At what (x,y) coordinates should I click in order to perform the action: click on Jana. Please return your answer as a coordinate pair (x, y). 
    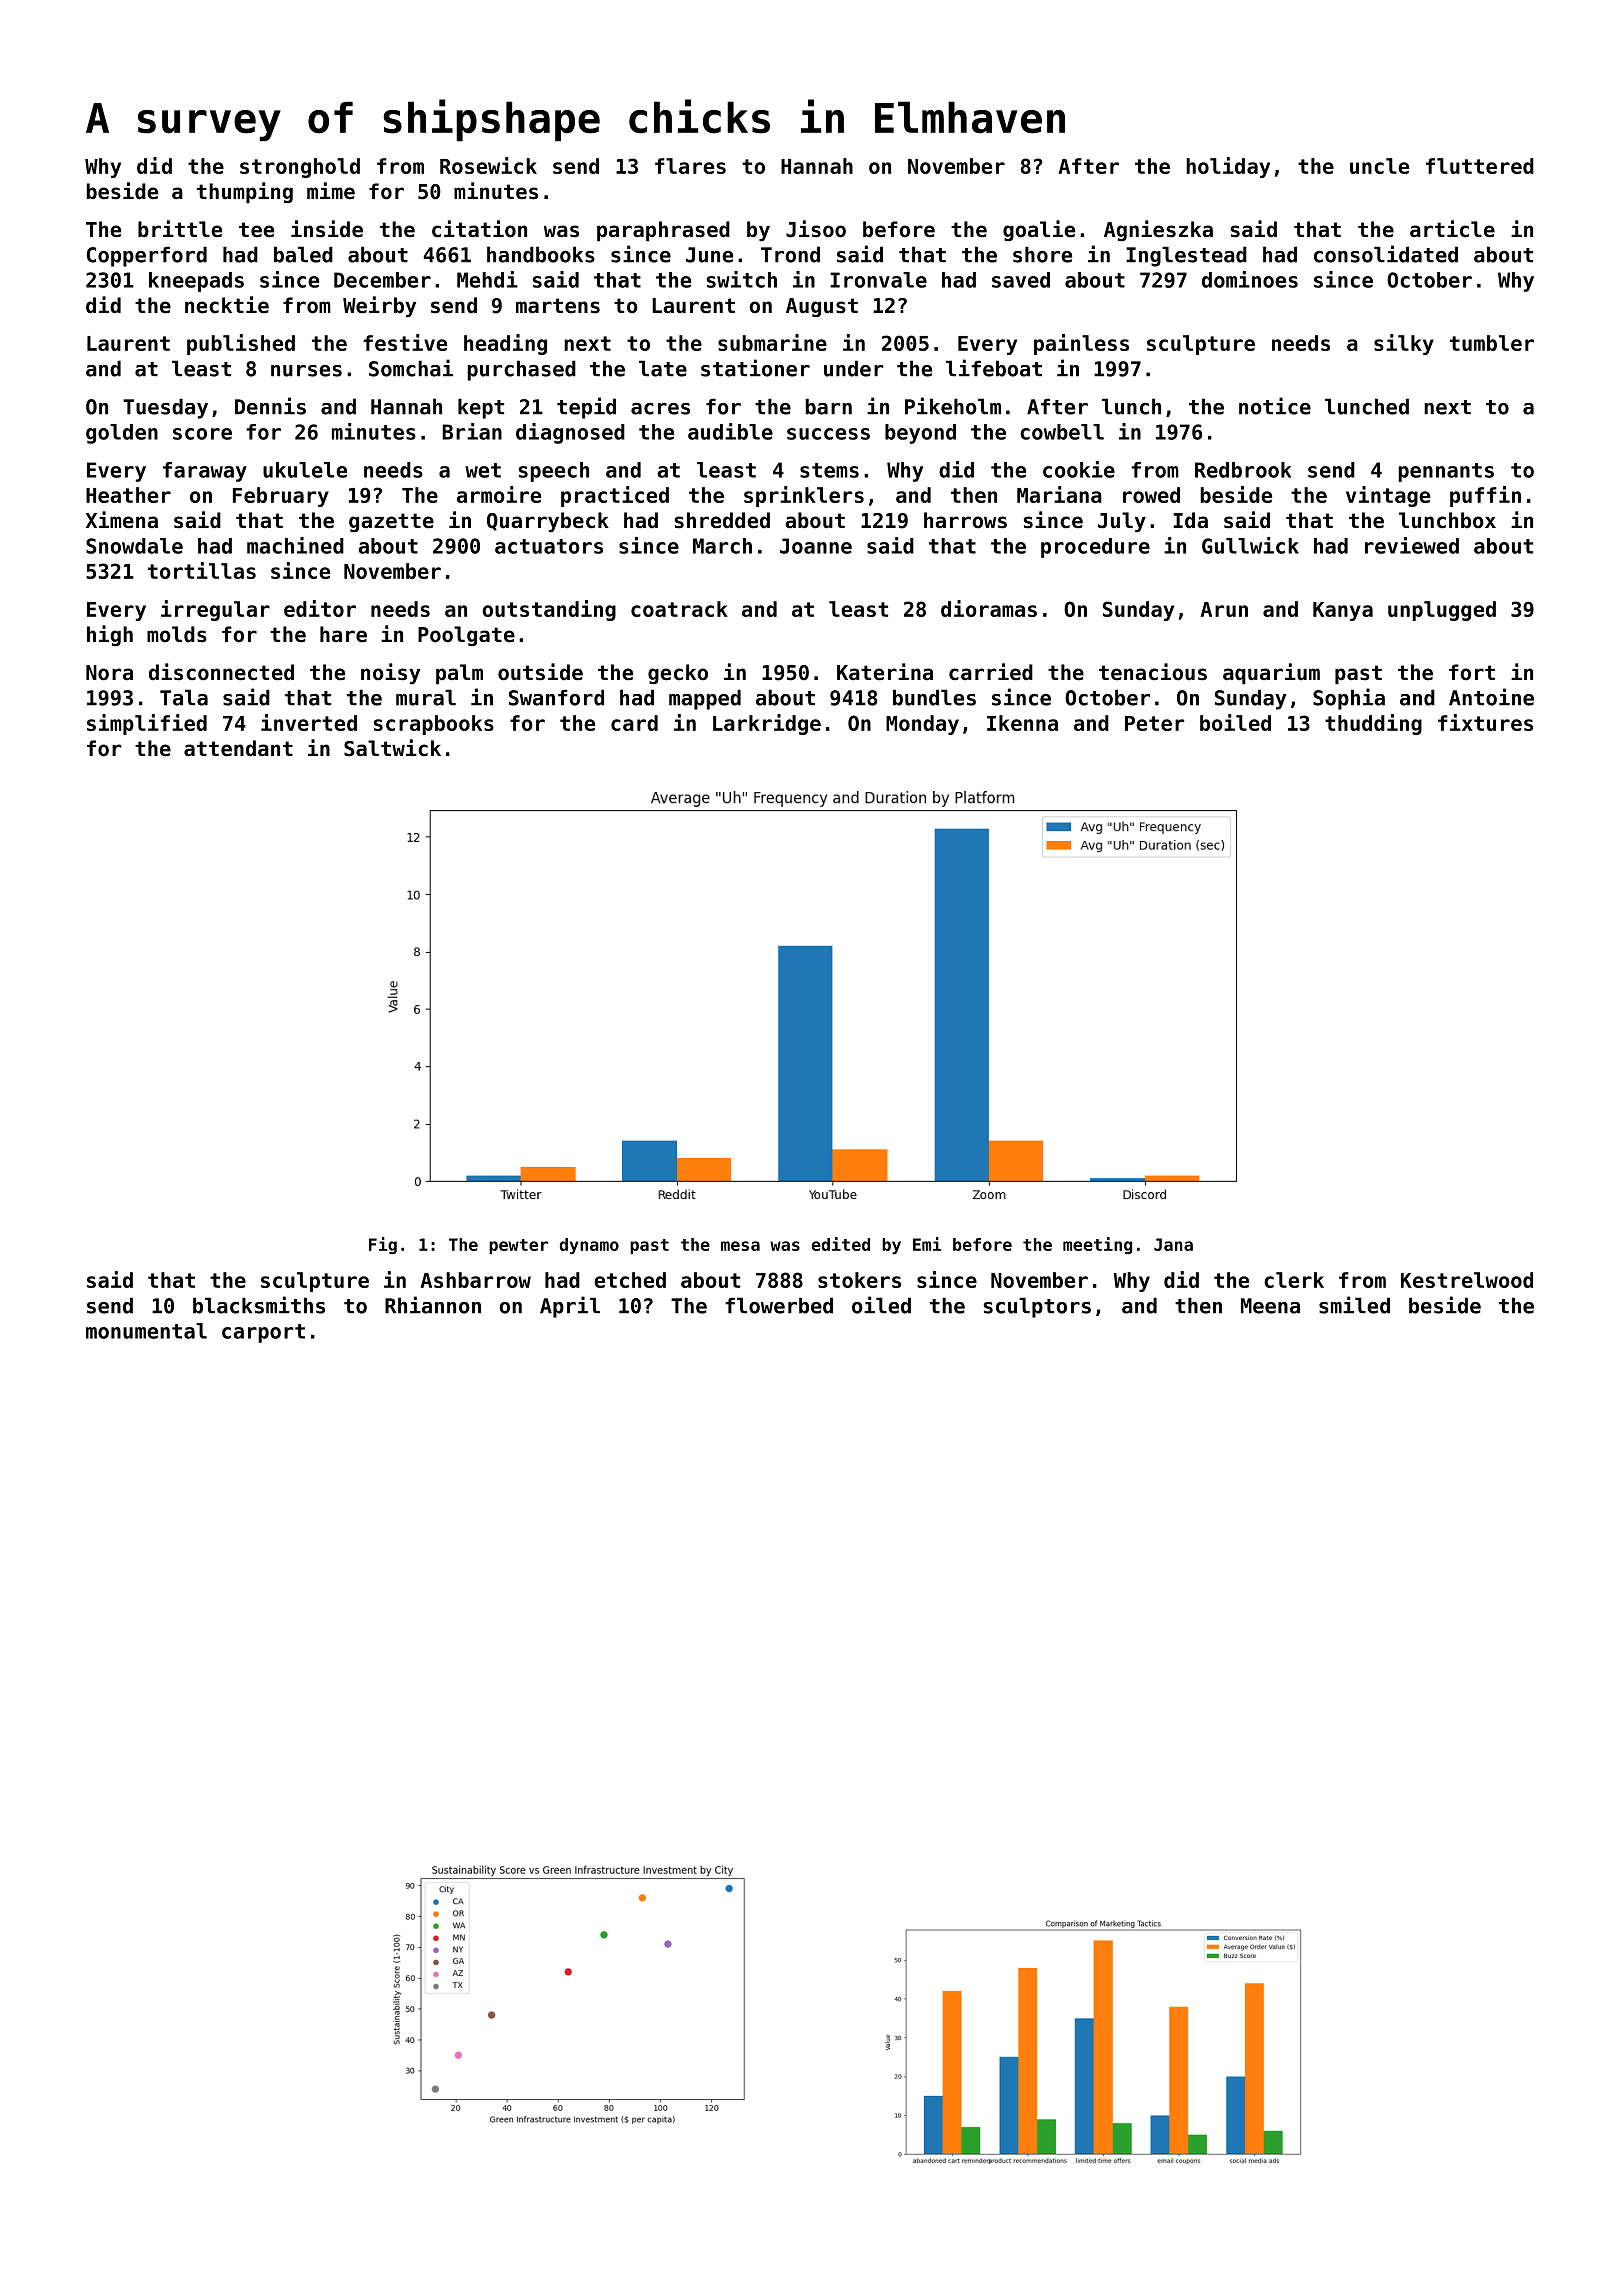
    Looking at the image, I should click on (1173, 1244).
